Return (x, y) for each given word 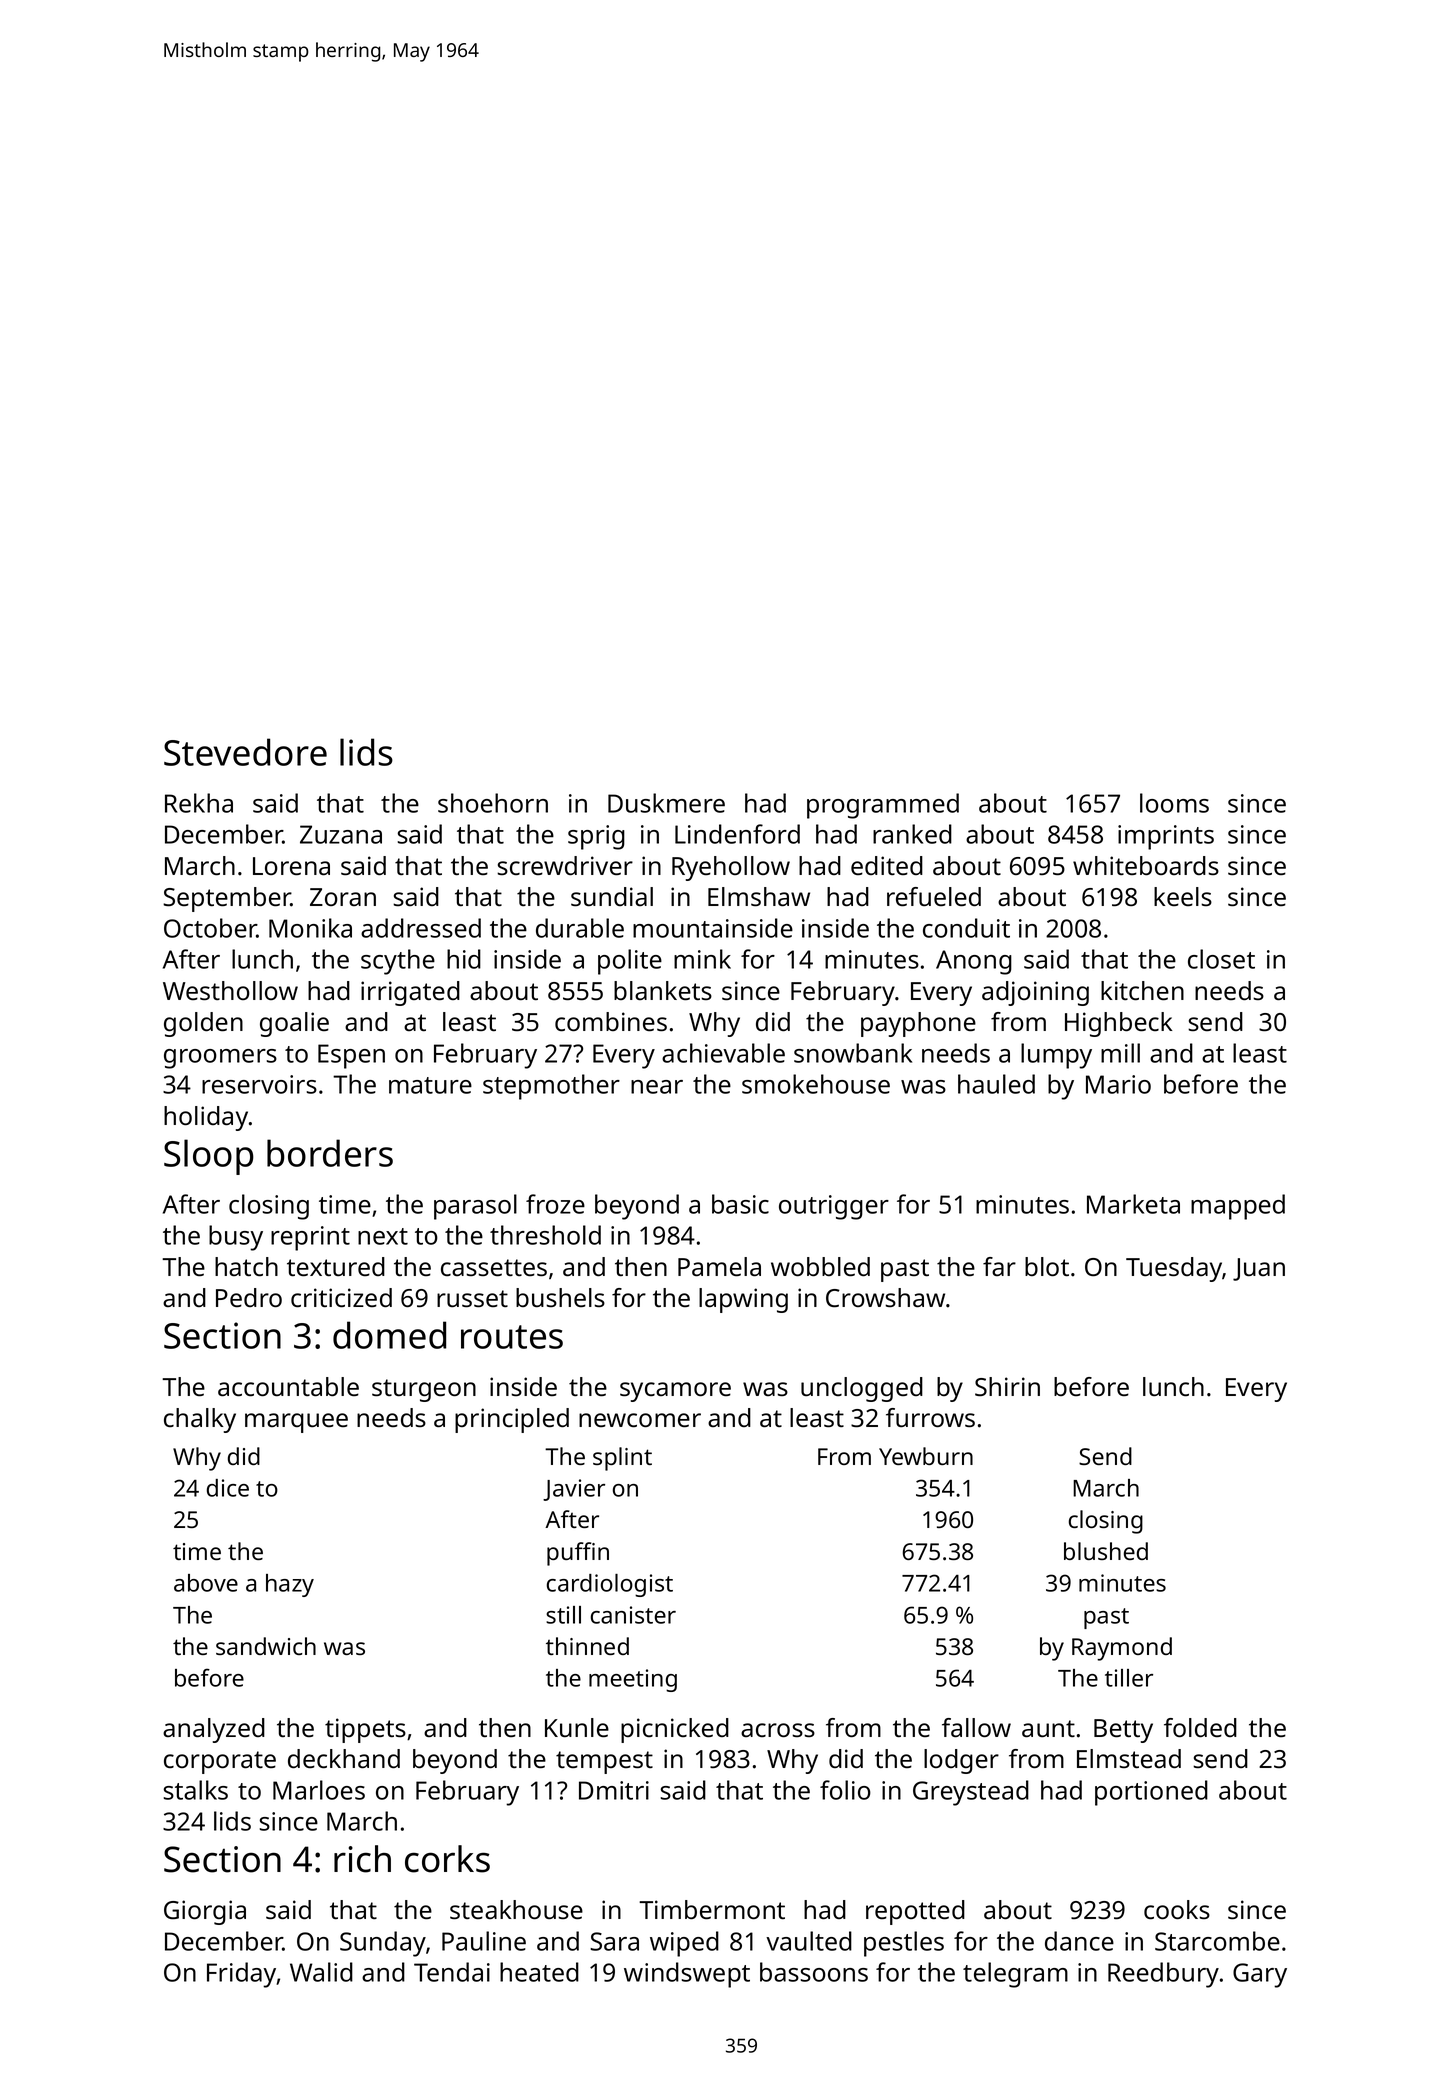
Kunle (577, 1728)
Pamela (719, 1267)
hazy (290, 1585)
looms (1174, 803)
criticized (341, 1298)
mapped (1238, 1207)
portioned (1151, 1793)
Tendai (452, 1972)
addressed (421, 928)
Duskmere (666, 803)
